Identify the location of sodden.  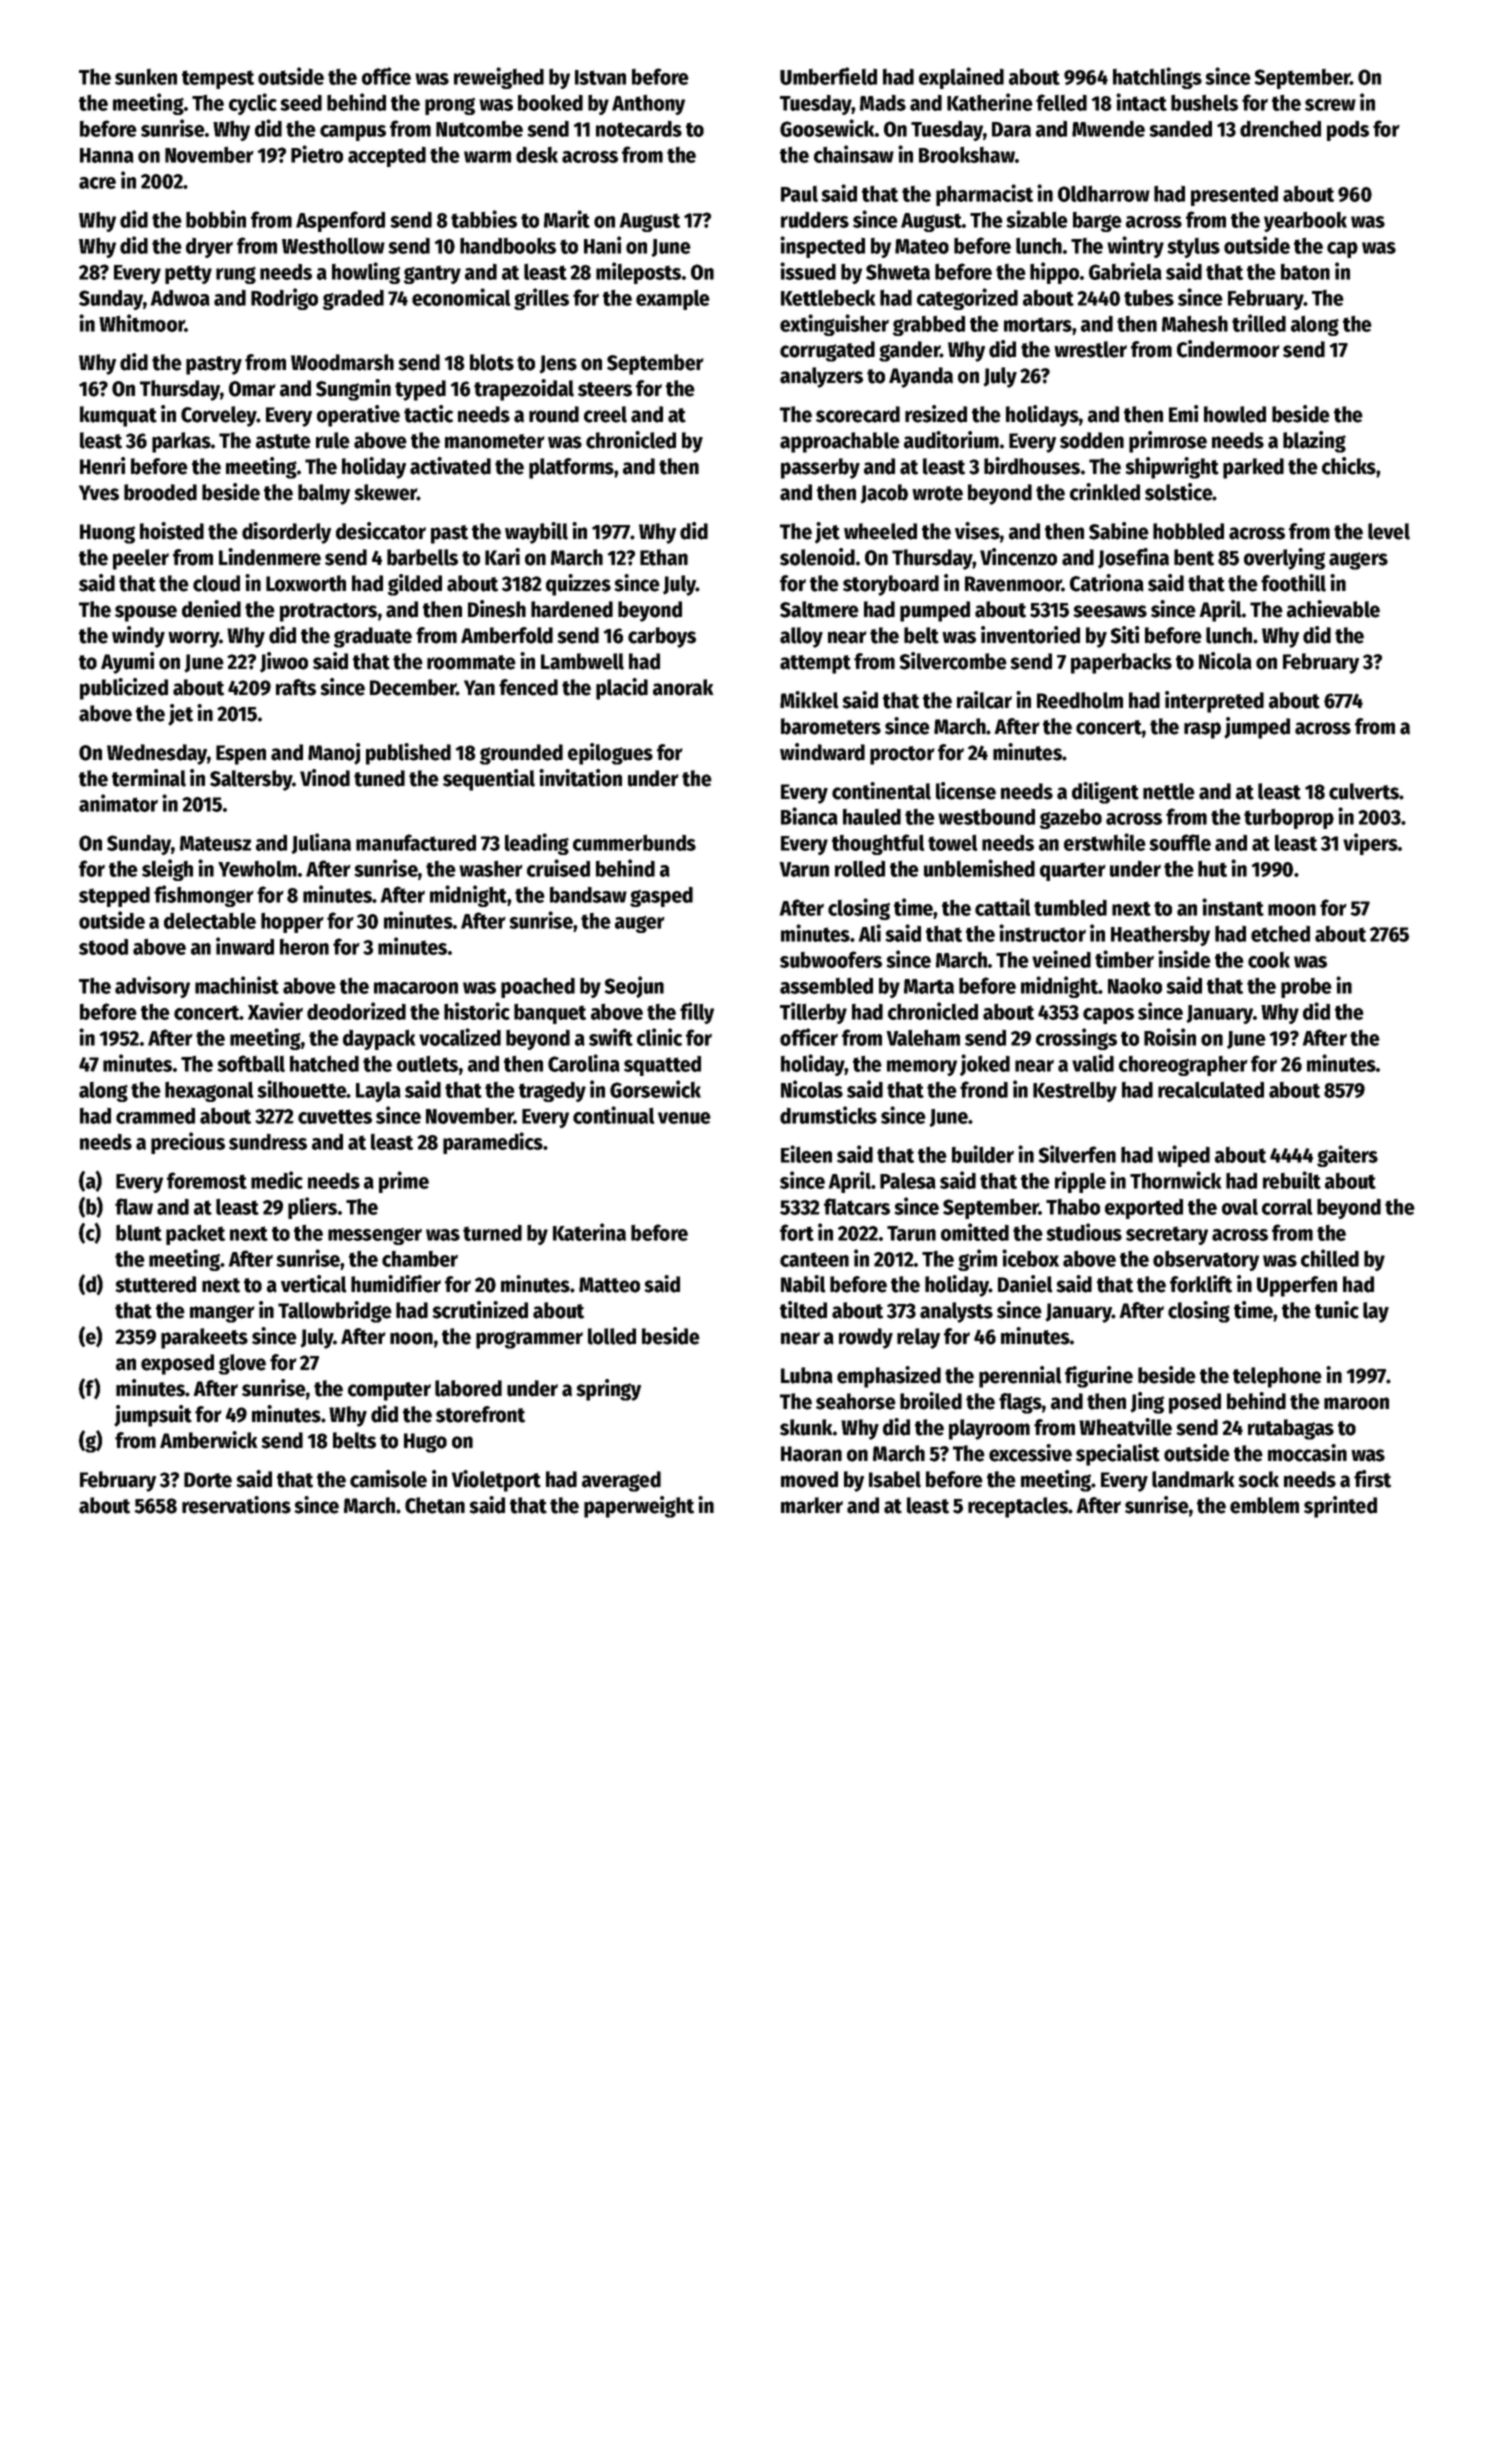
(1092, 440).
